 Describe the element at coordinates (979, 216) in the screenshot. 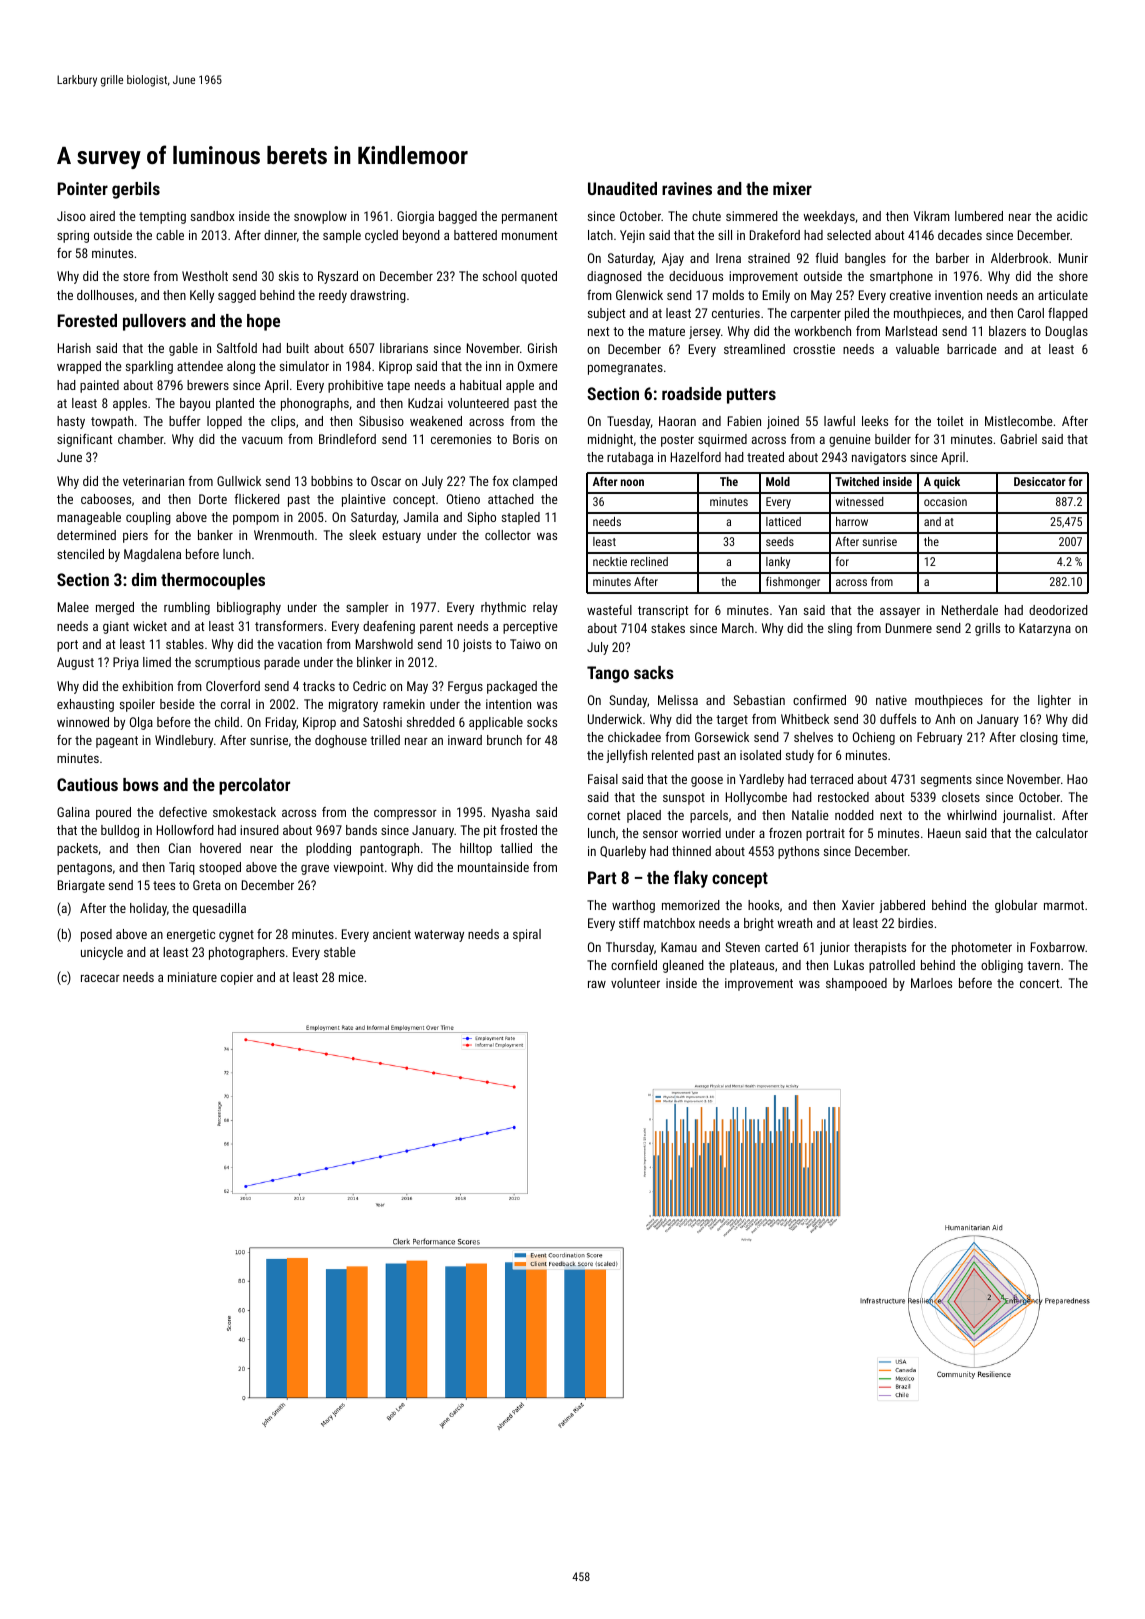

I see `lumbered` at that location.
